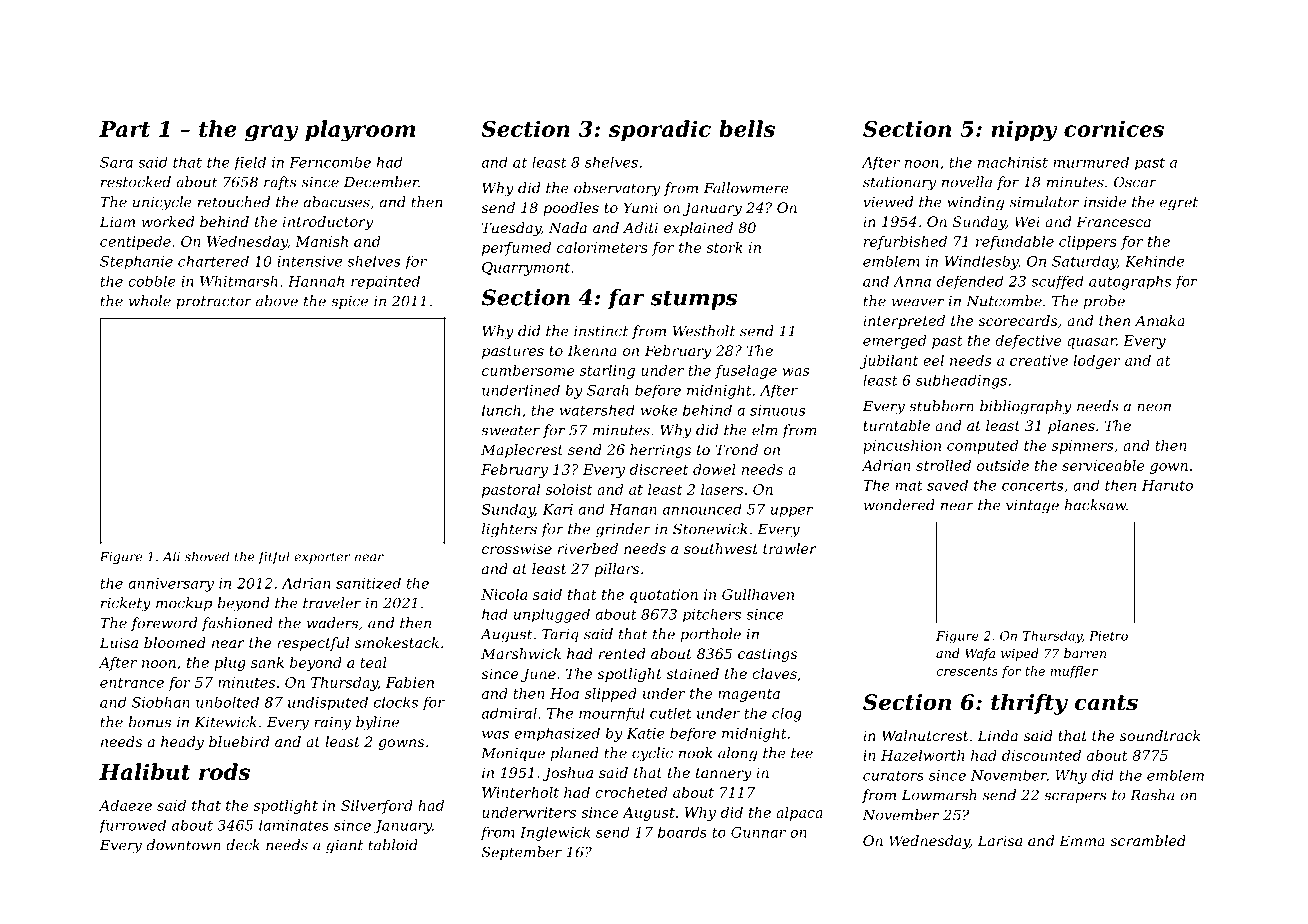 The width and height of the page is (1308, 924). I want to click on Silverford, so click(377, 807).
